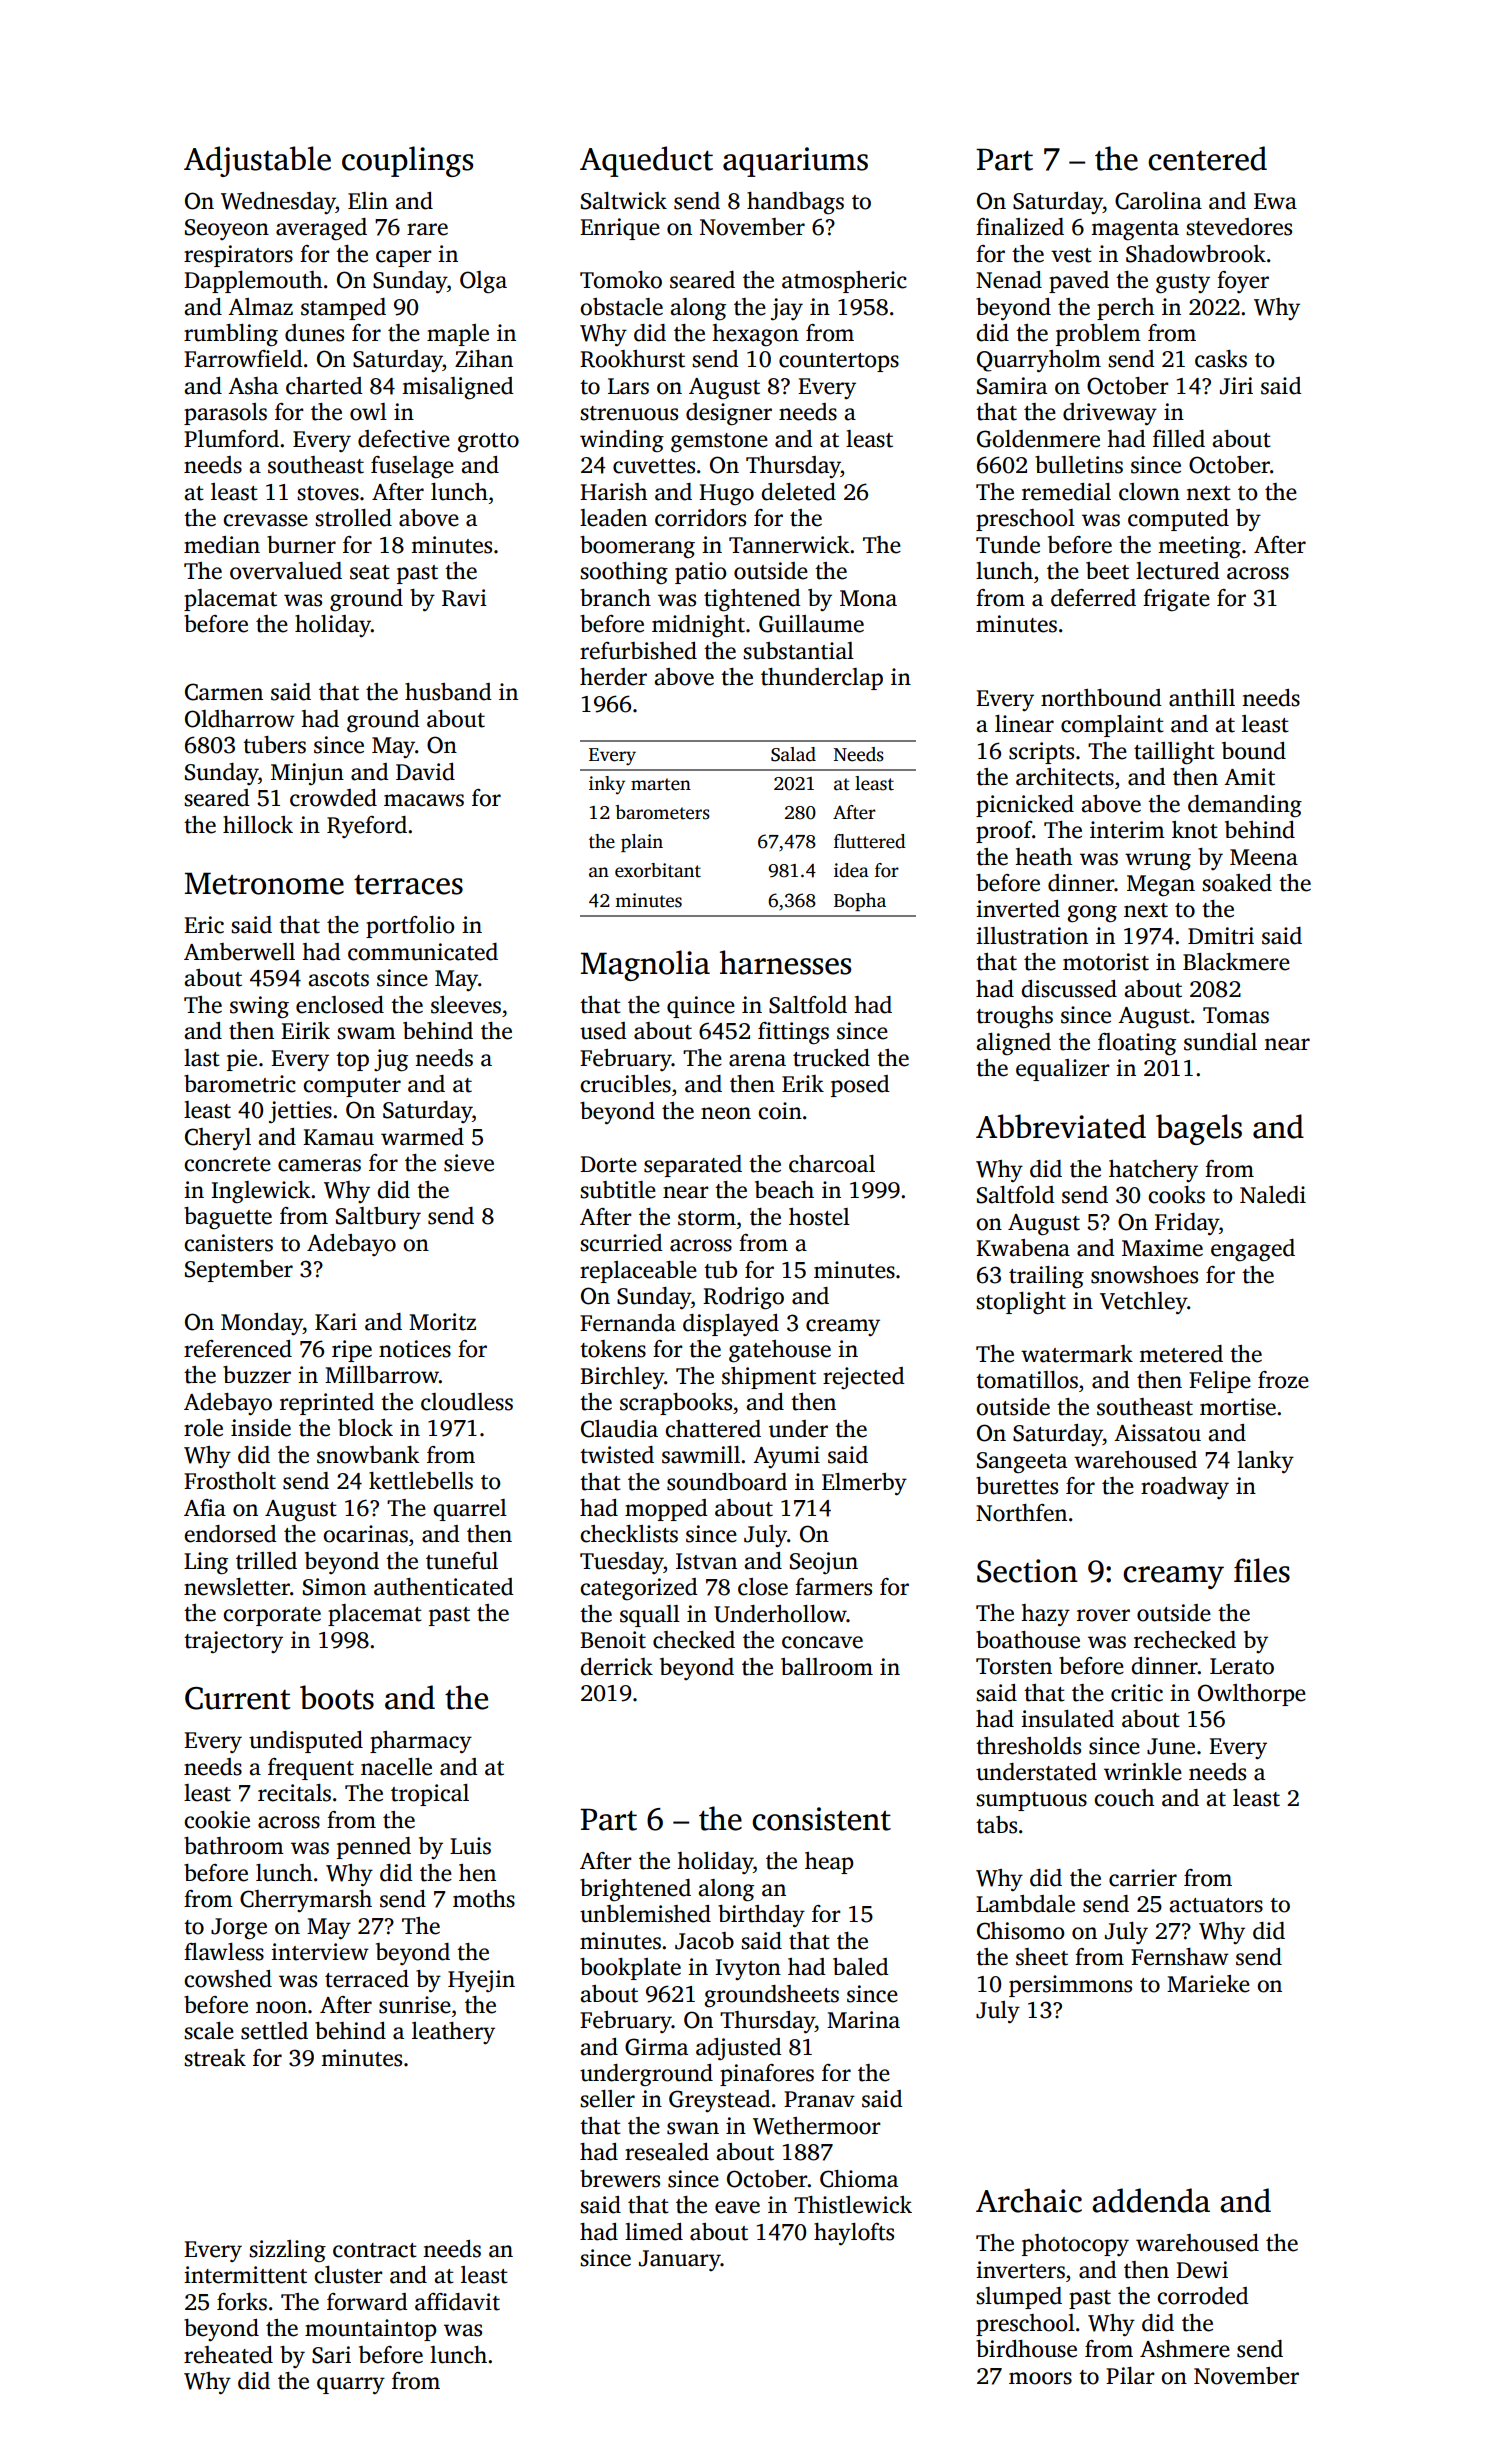 The height and width of the page is (2464, 1496). I want to click on affidavit, so click(457, 2302).
